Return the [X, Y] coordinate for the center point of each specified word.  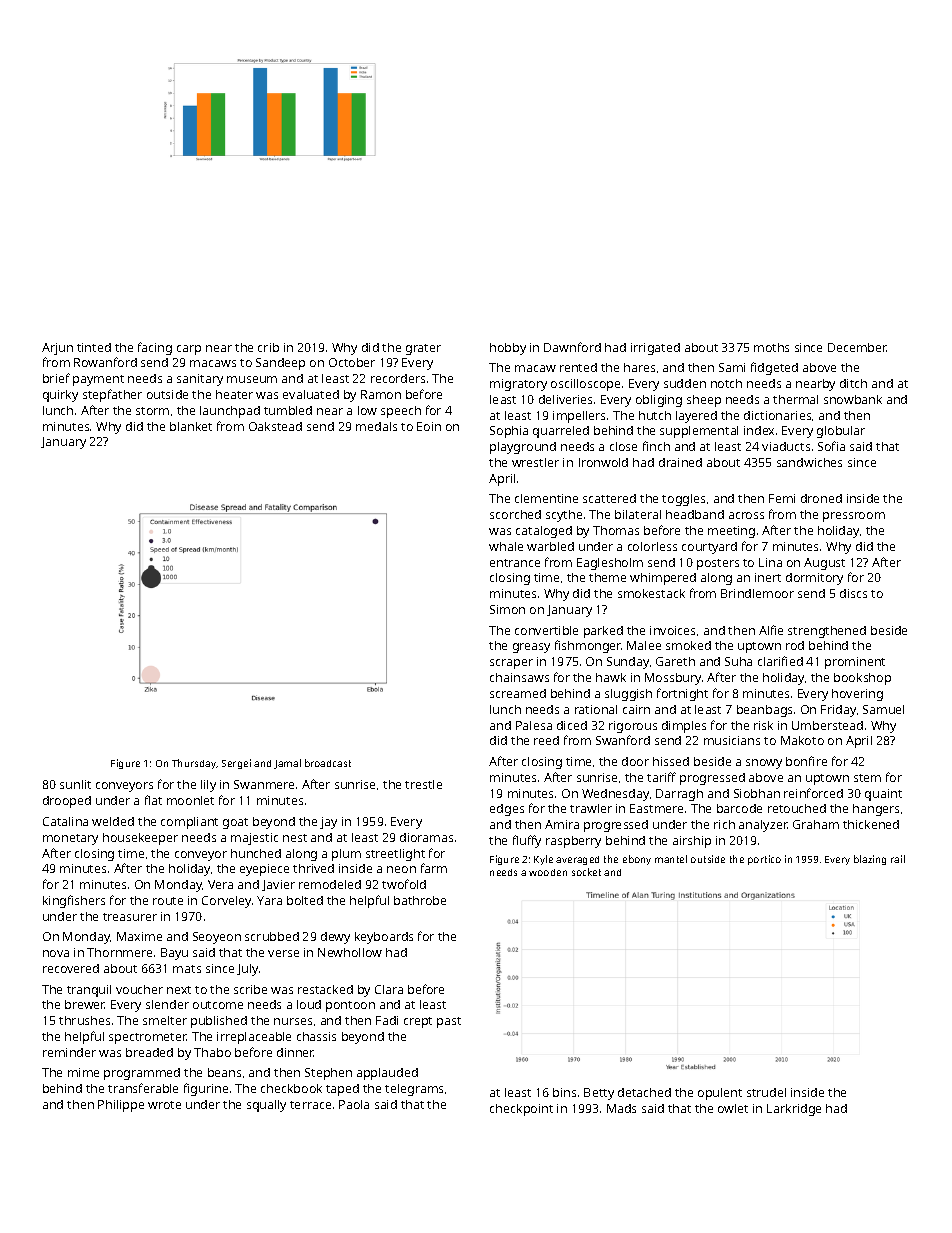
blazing [870, 860]
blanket [191, 426]
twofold [404, 884]
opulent [720, 1094]
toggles [683, 500]
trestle [423, 784]
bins [564, 1092]
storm [152, 411]
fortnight [682, 694]
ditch [853, 383]
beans [224, 1072]
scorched [515, 514]
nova [56, 953]
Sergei [236, 764]
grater [423, 349]
